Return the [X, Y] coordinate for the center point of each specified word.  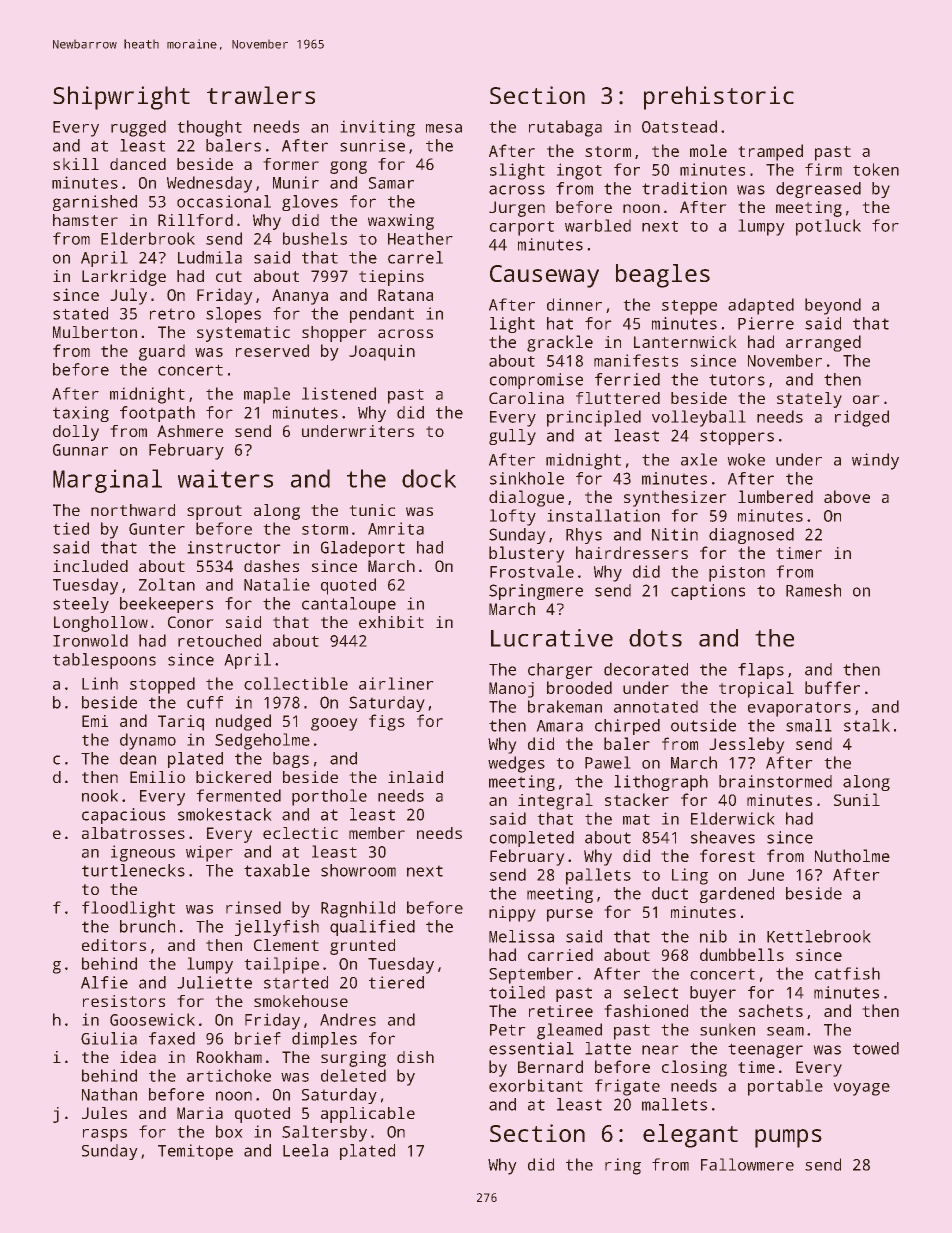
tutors [737, 380]
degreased [818, 190]
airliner [396, 683]
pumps [788, 1138]
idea [138, 1057]
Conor [190, 622]
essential [531, 1048]
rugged [138, 128]
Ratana [405, 295]
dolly [76, 433]
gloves [310, 203]
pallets [598, 876]
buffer [832, 687]
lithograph [661, 783]
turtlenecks [133, 870]
